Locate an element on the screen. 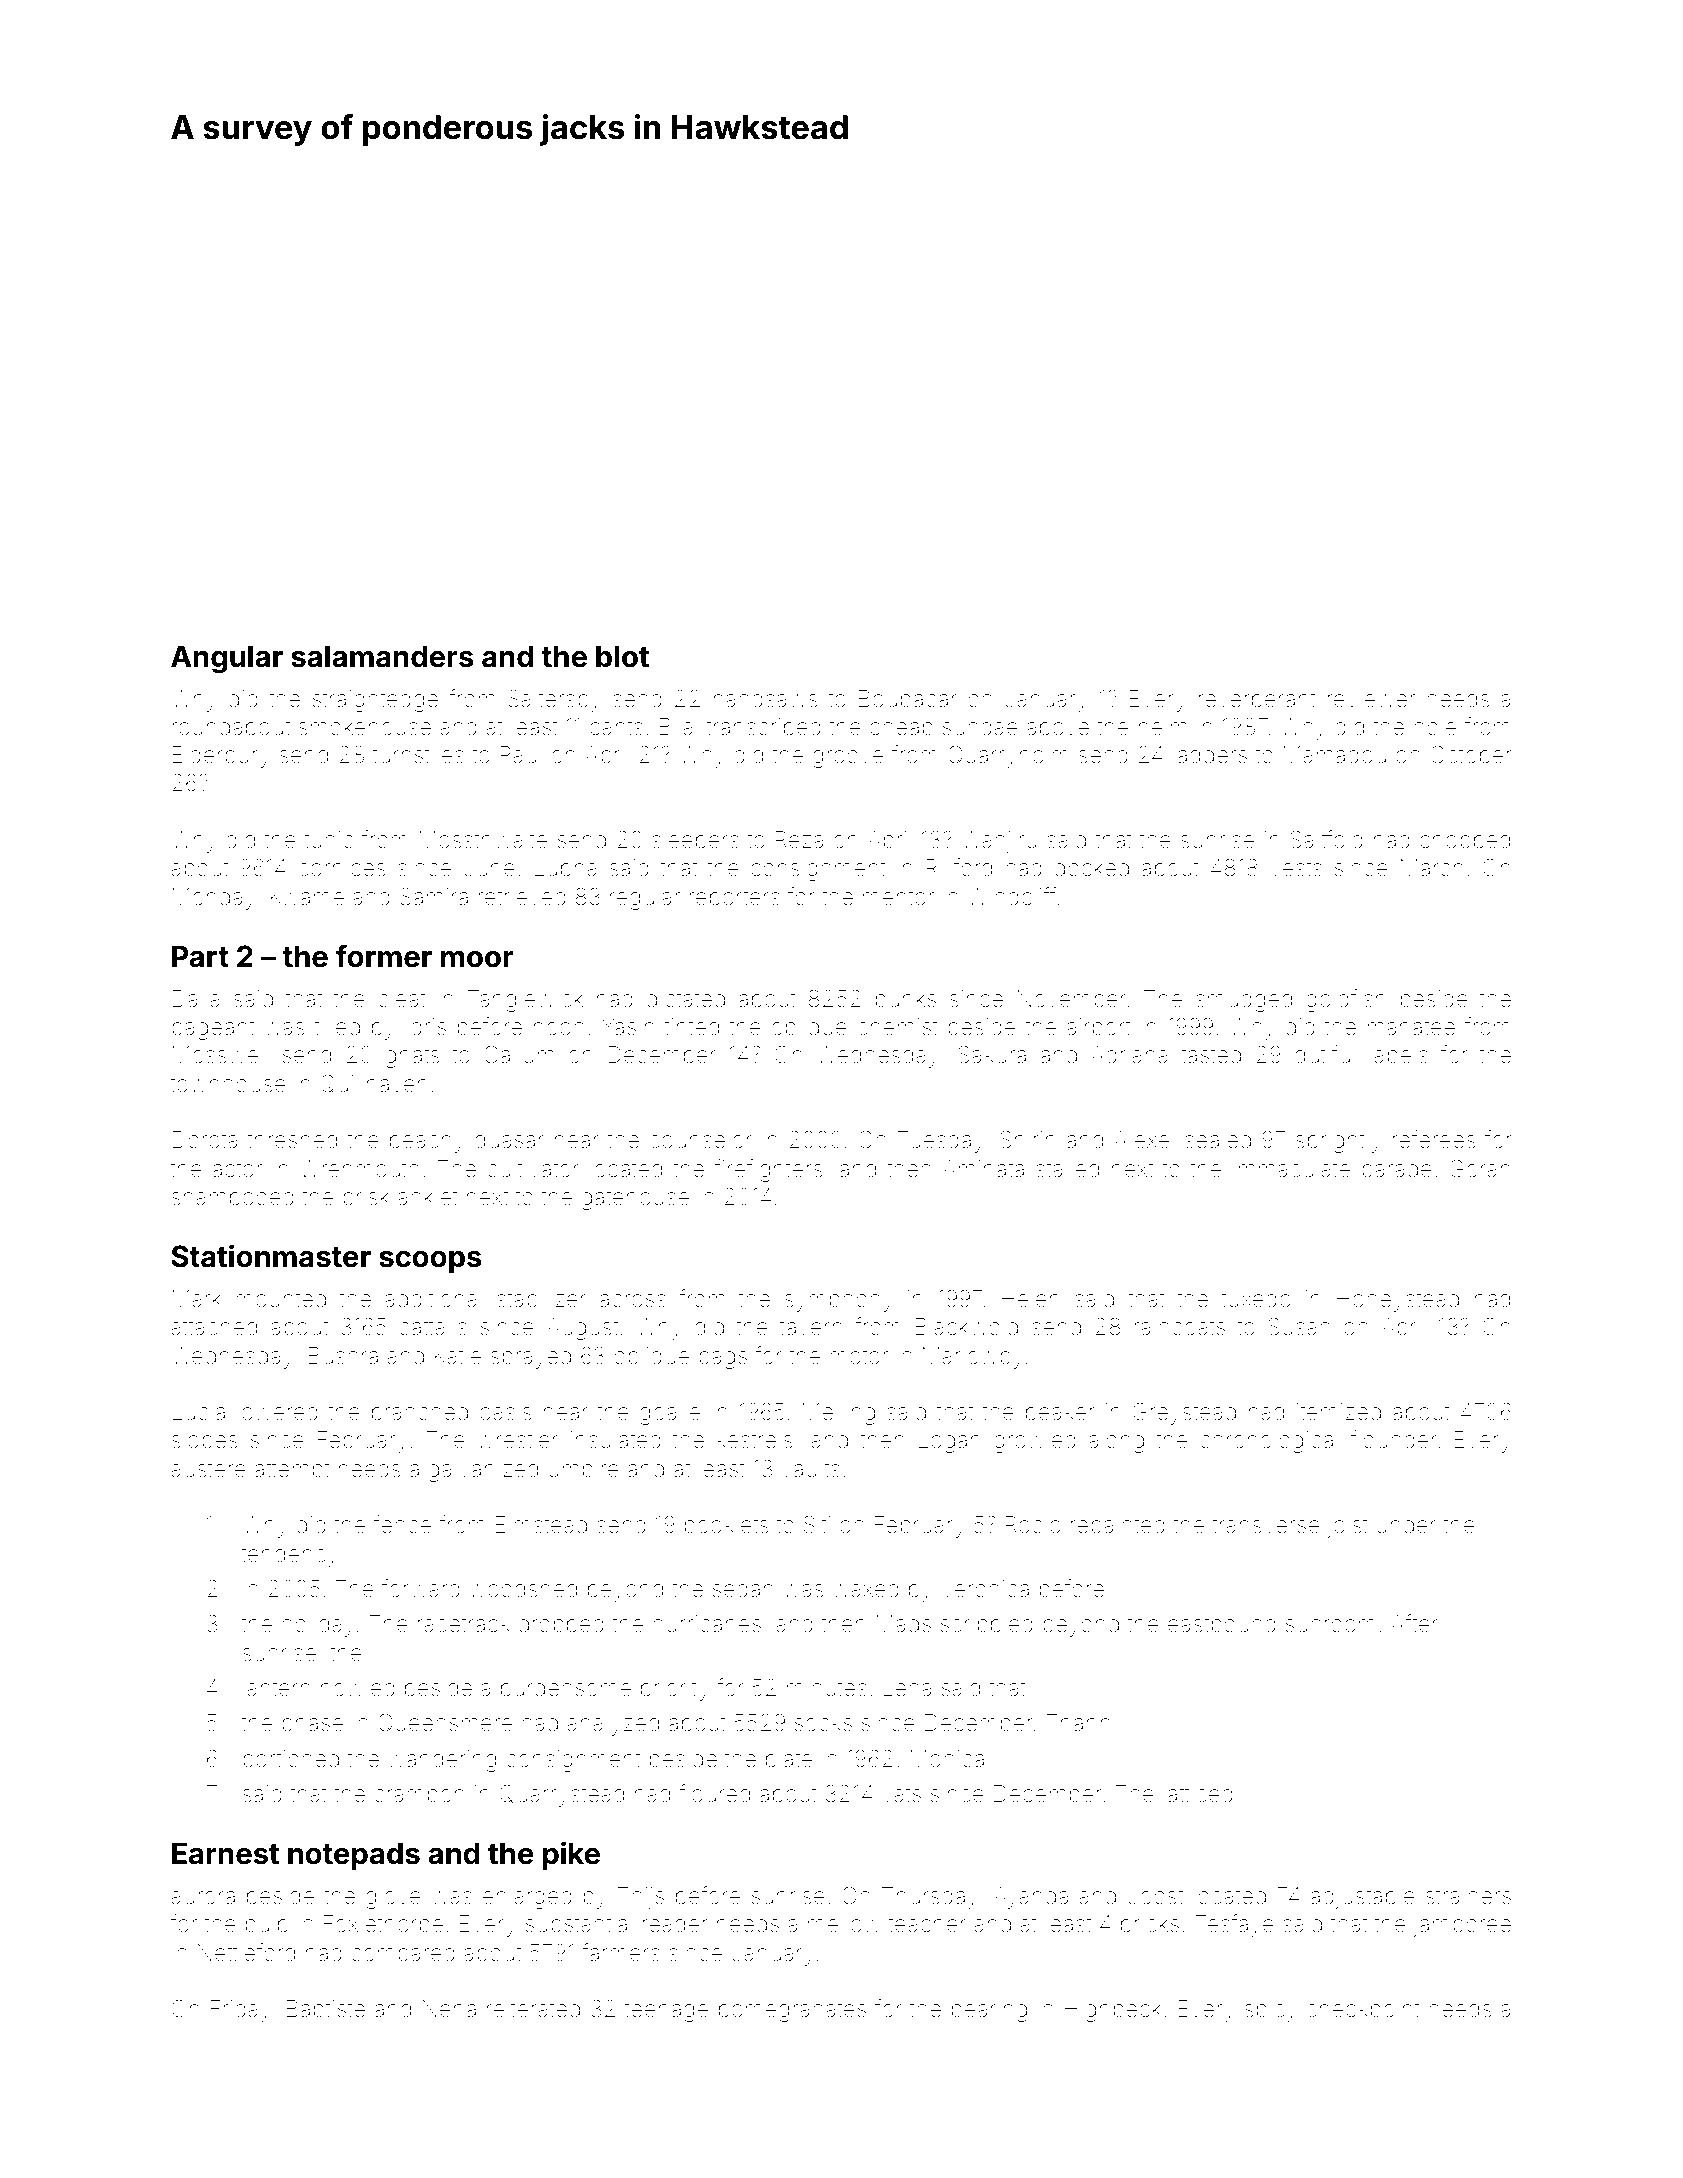 Image resolution: width=1683 pixels, height=2178 pixels. reviewer is located at coordinates (1371, 699).
